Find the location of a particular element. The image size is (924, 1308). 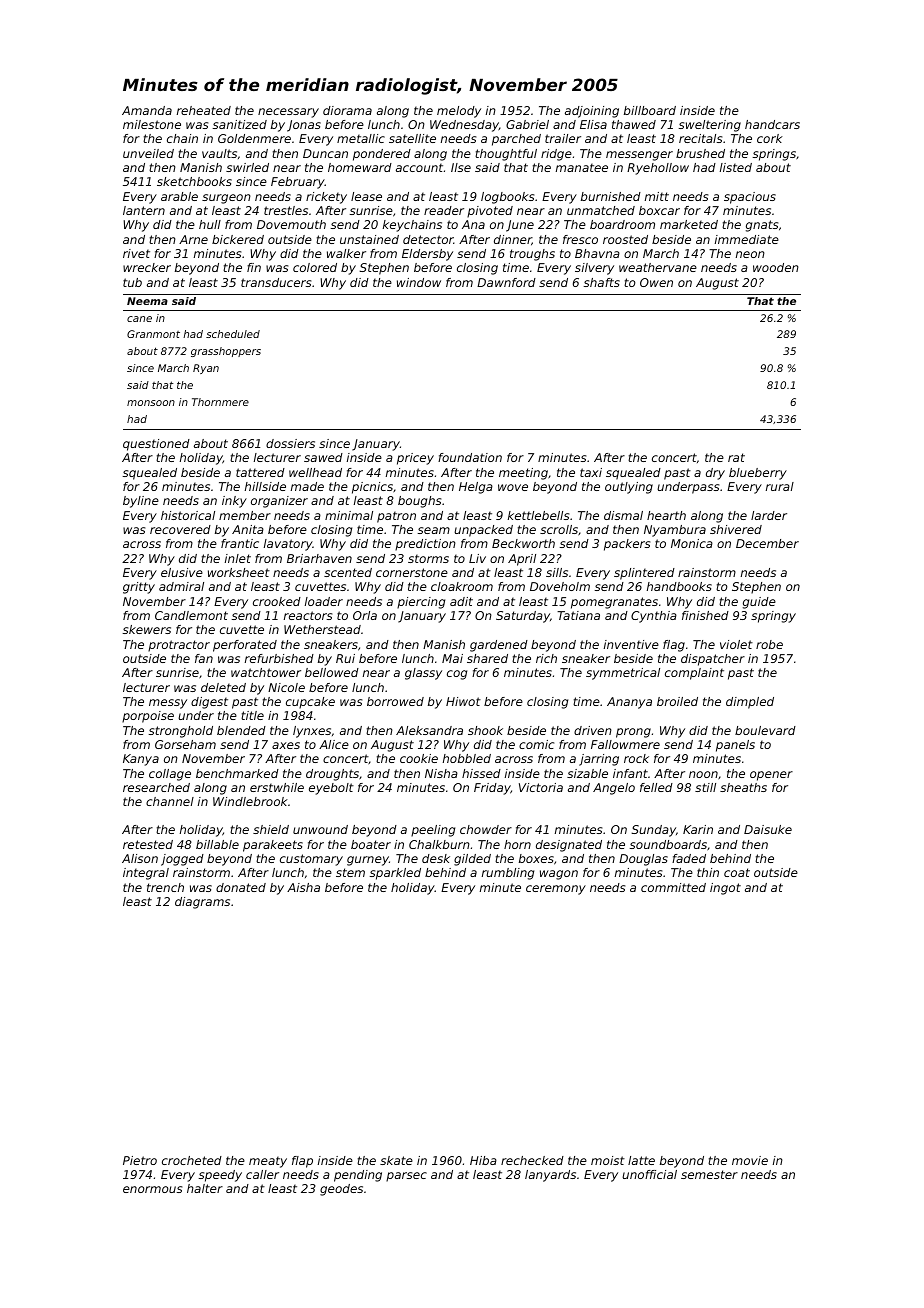

rock is located at coordinates (636, 758).
